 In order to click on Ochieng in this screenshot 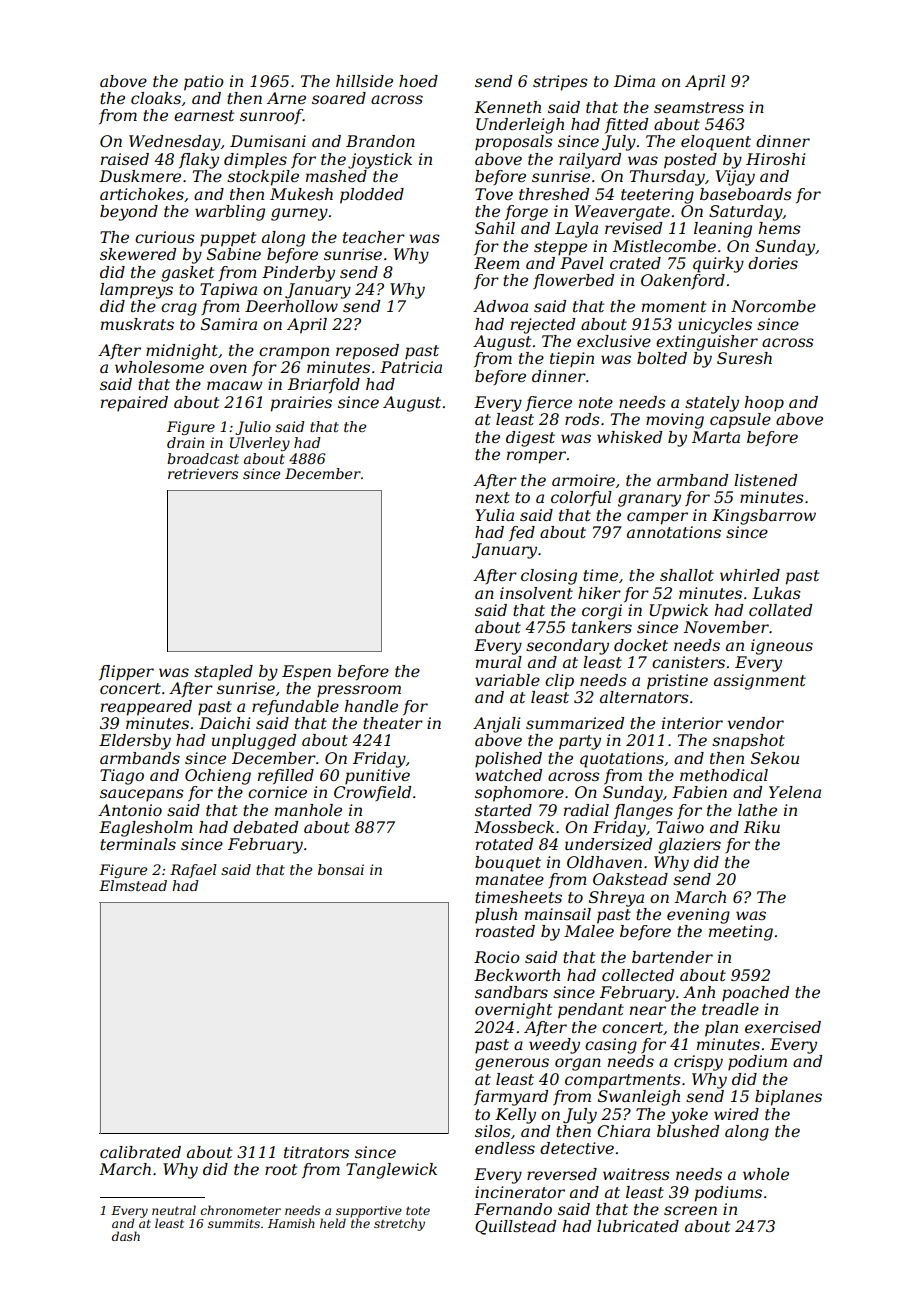, I will do `click(218, 777)`.
